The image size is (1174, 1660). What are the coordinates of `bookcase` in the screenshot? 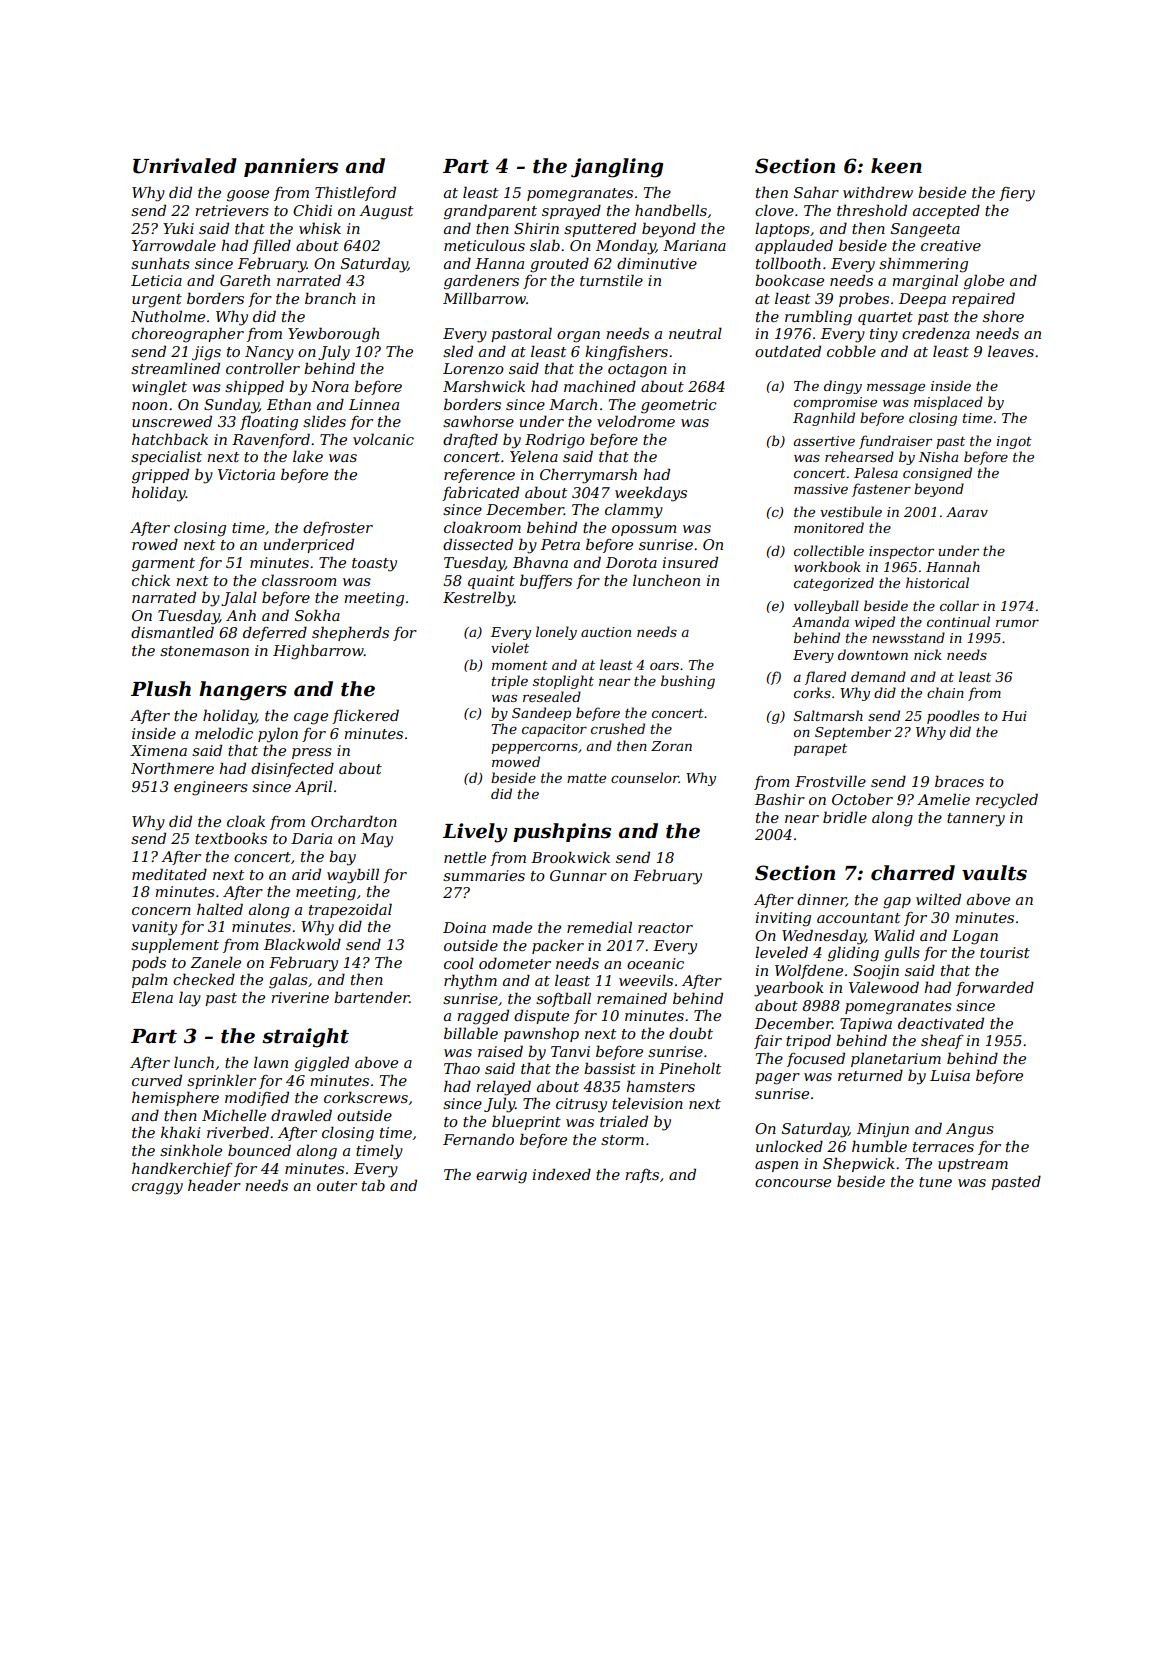 It's located at (789, 280).
